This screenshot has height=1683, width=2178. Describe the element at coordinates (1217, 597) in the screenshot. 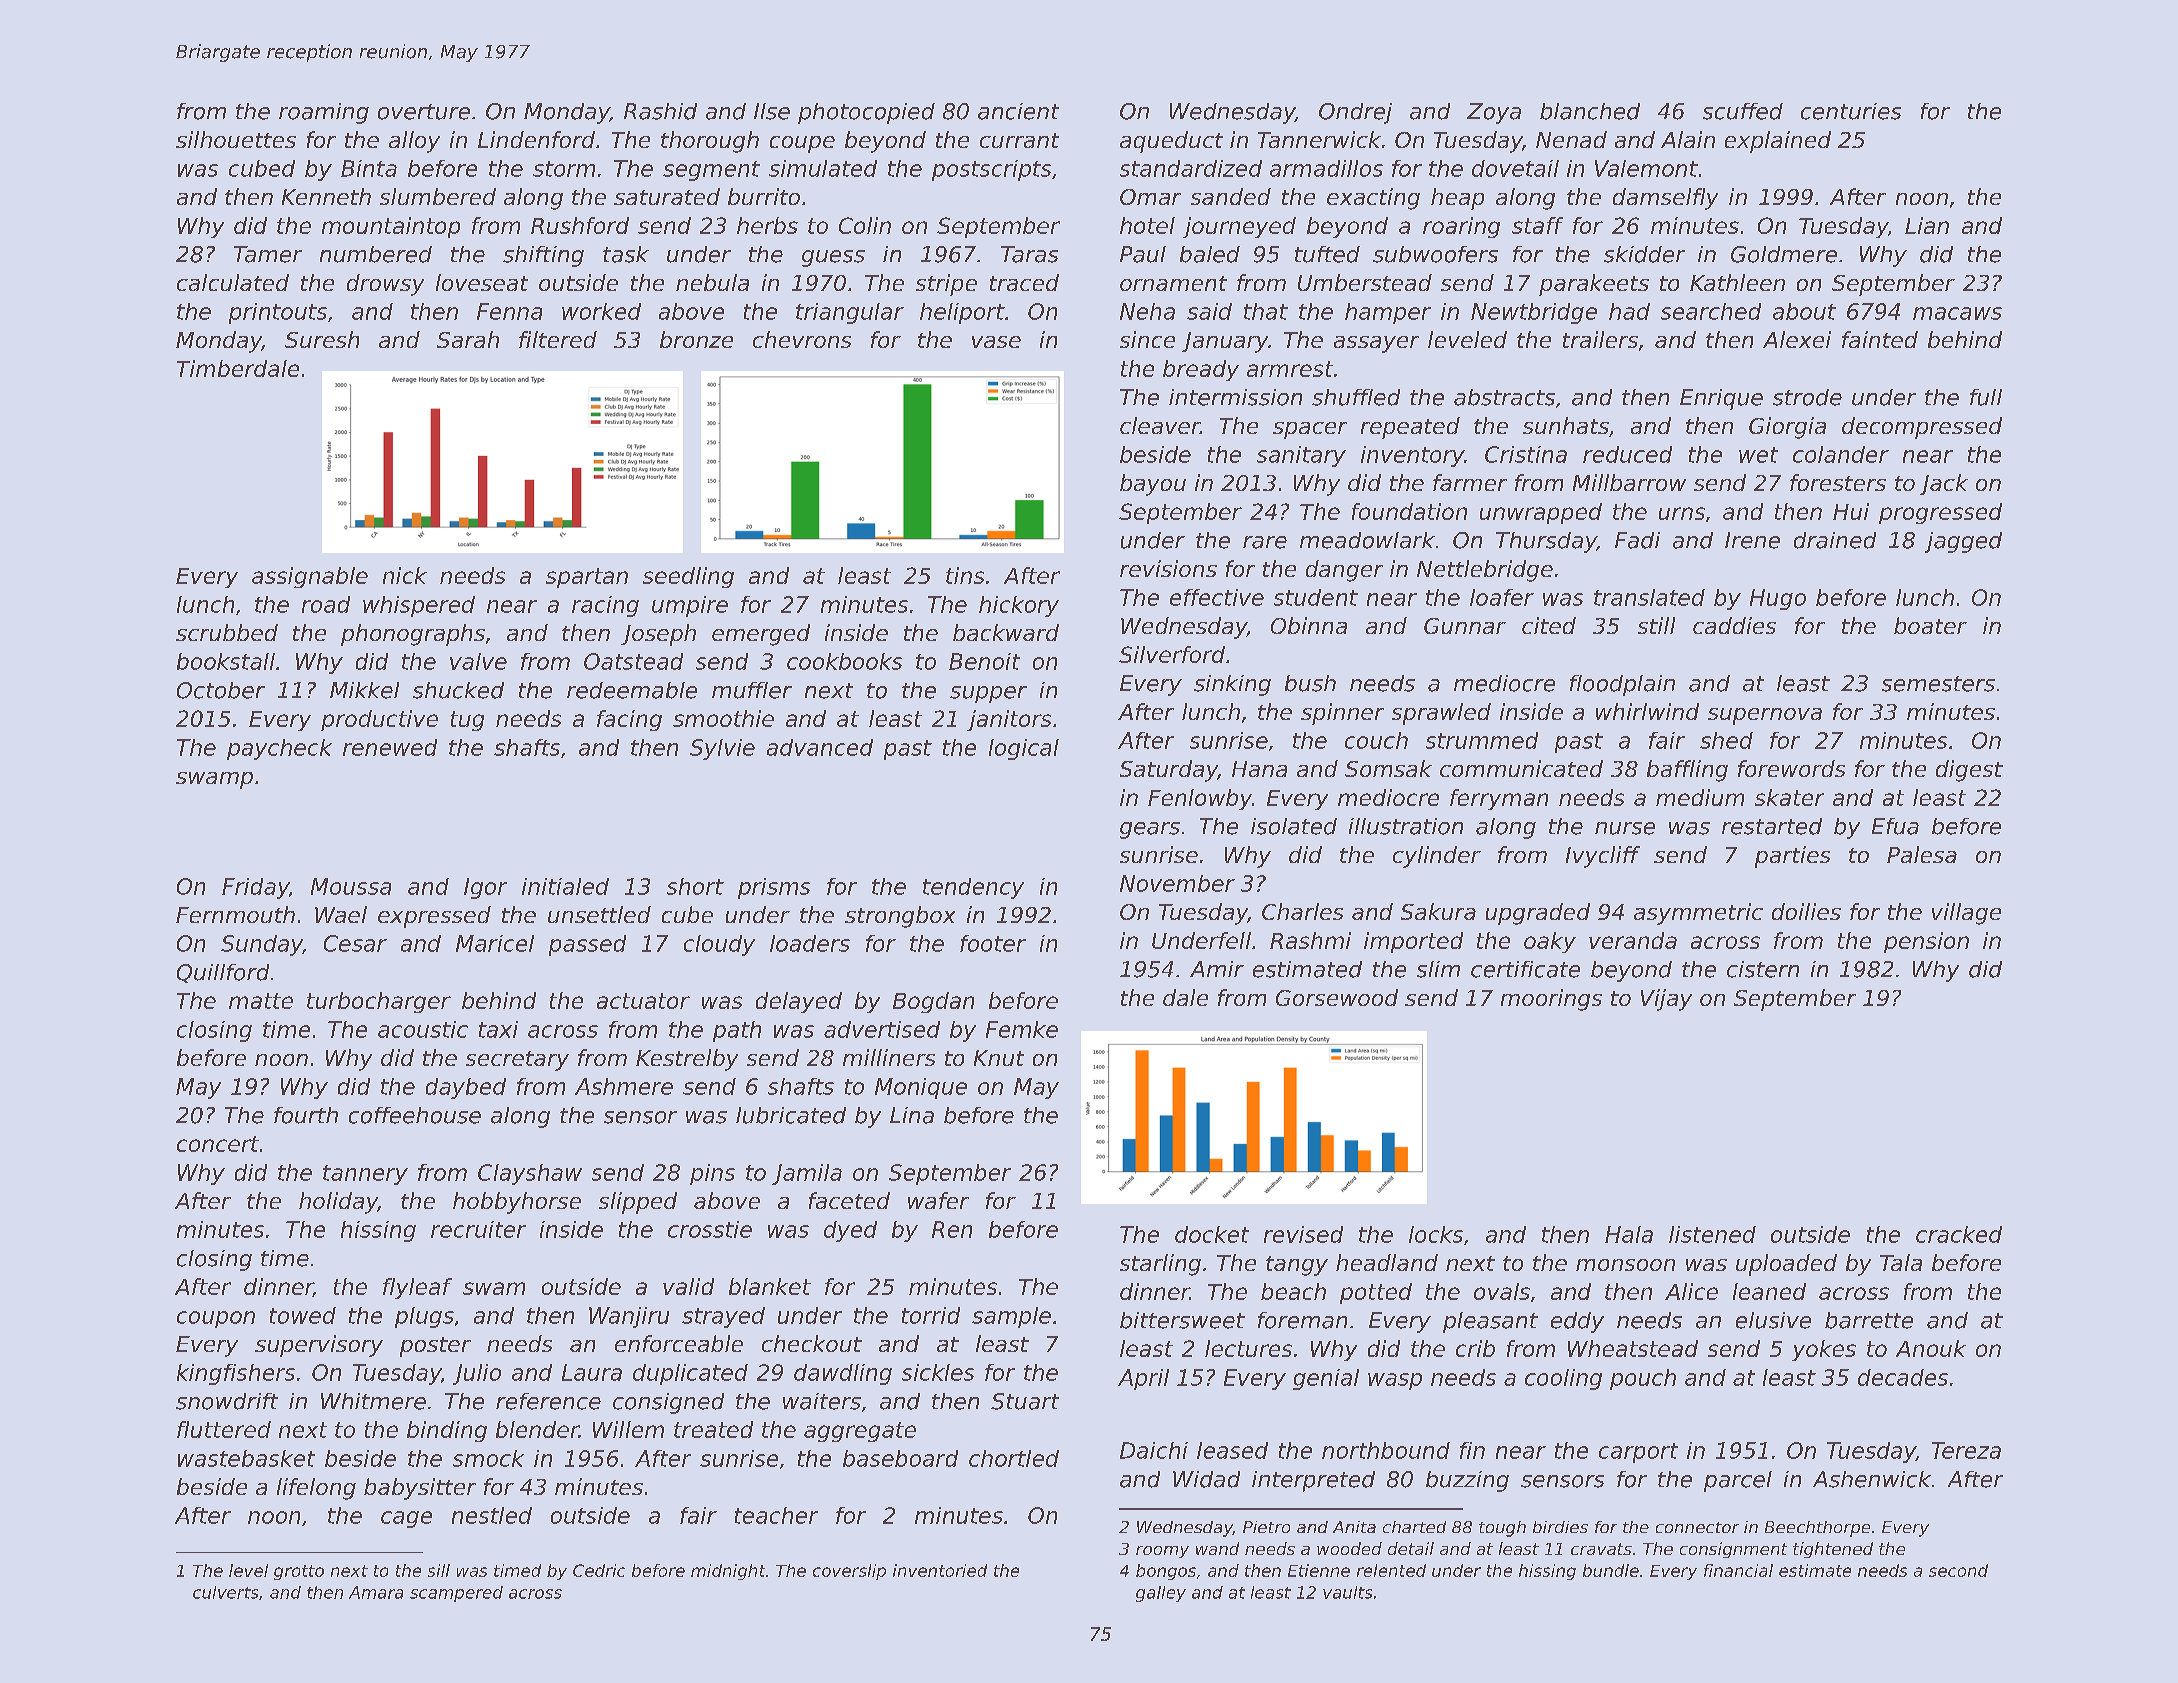

I see `effective` at that location.
